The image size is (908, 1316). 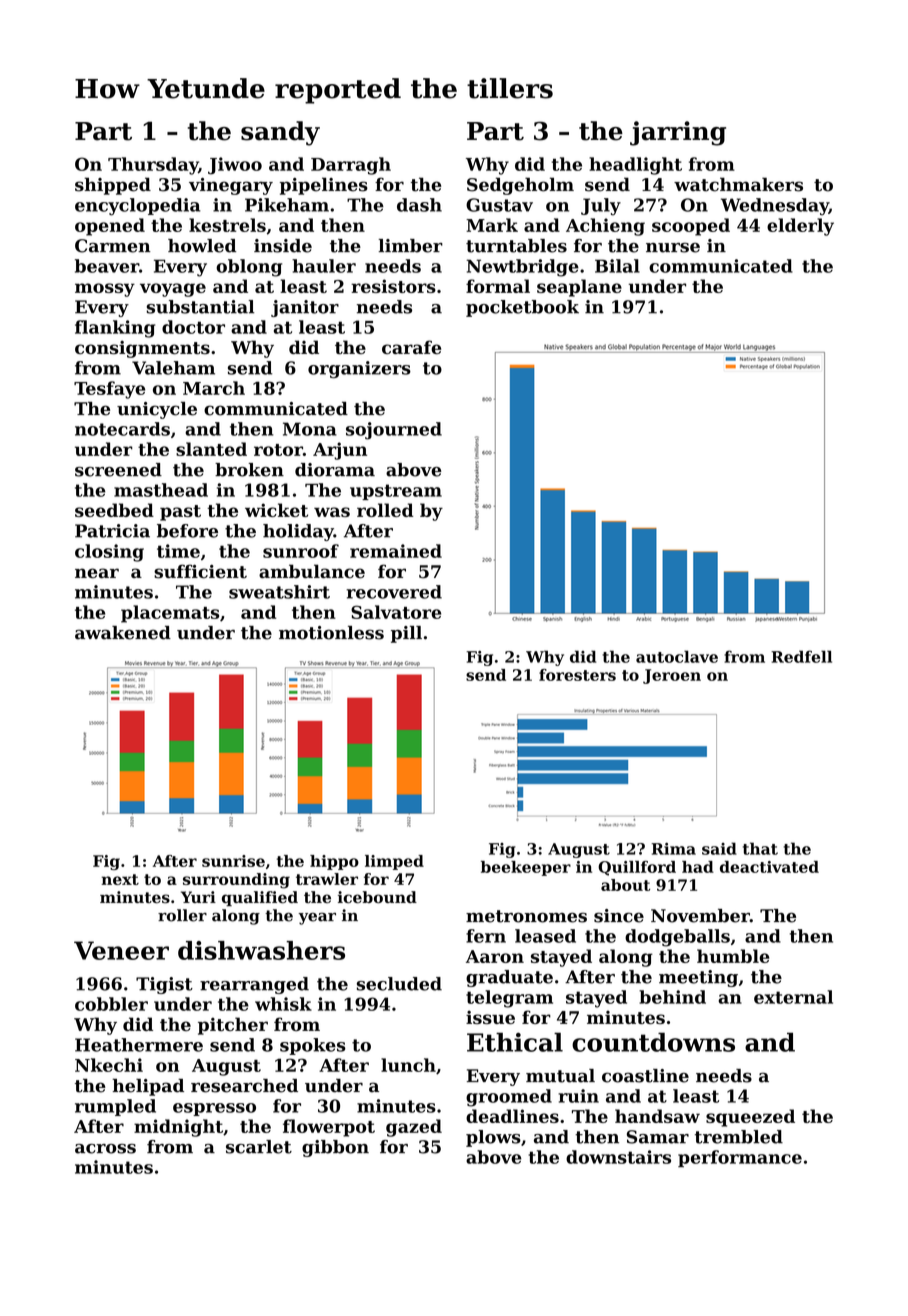 I want to click on motionless, so click(x=331, y=633).
